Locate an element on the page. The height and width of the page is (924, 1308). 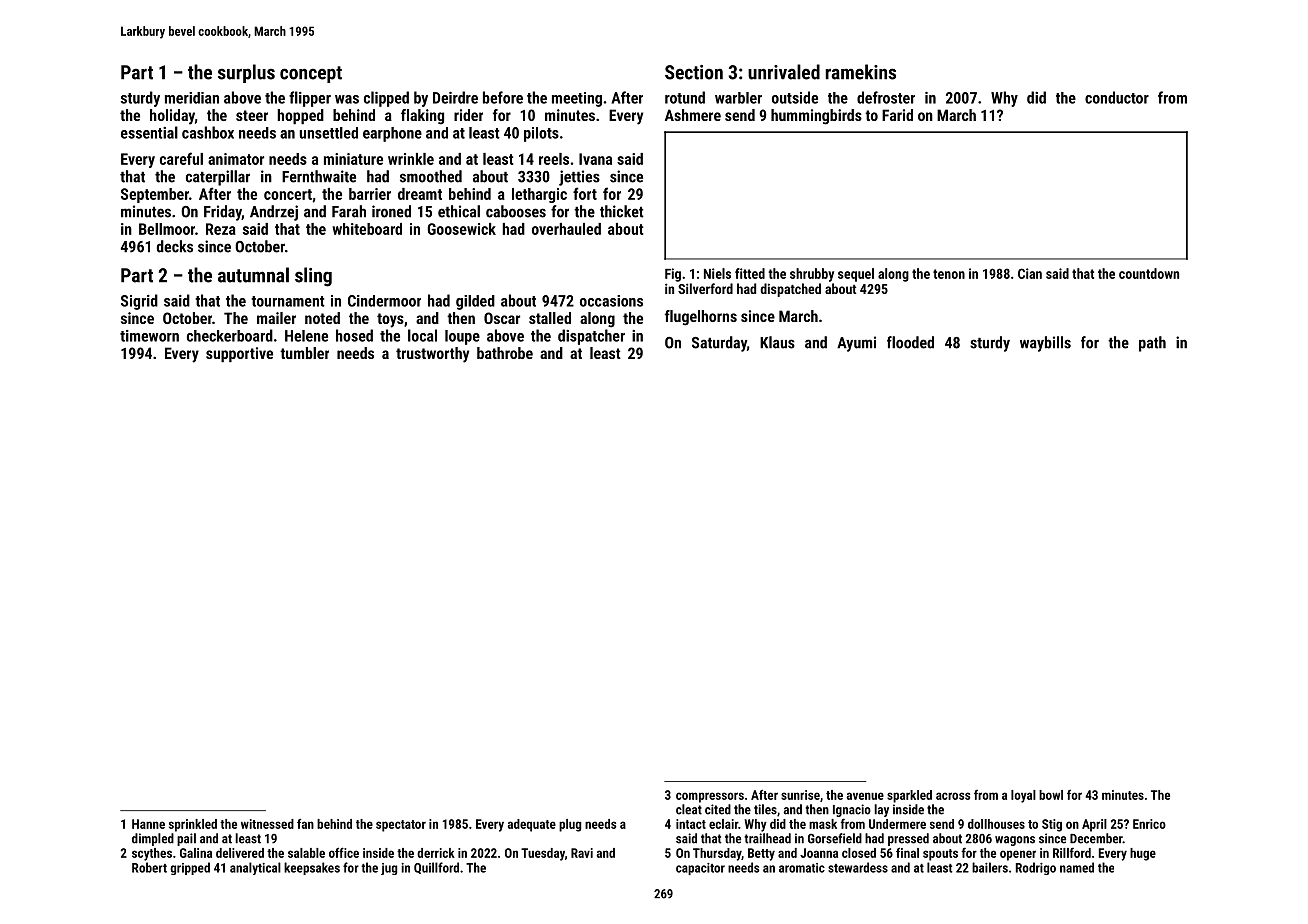
bathrobe is located at coordinates (505, 353).
